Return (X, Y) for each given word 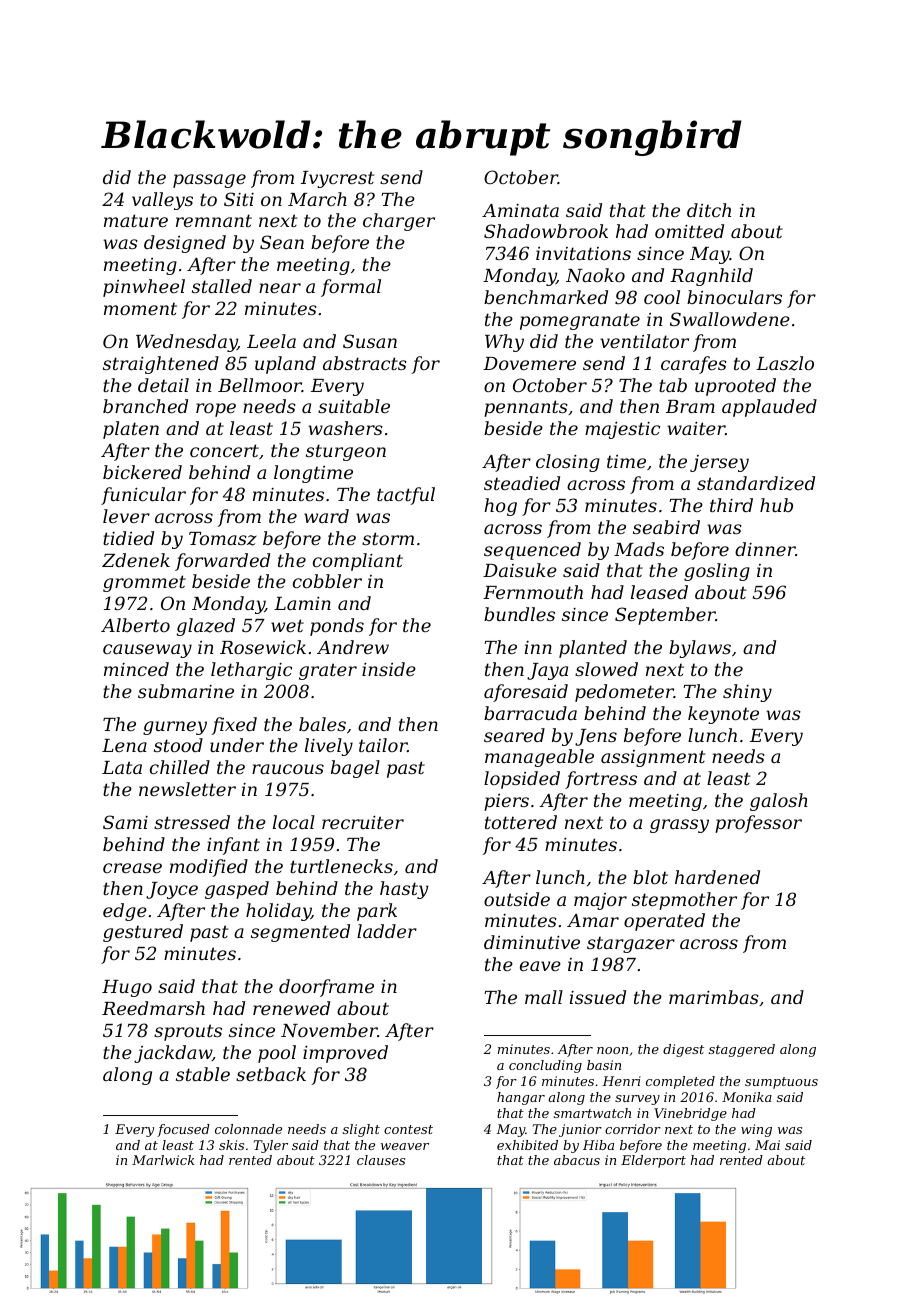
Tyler (271, 1146)
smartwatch (592, 1113)
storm (388, 538)
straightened (161, 365)
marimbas (714, 997)
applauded (769, 408)
